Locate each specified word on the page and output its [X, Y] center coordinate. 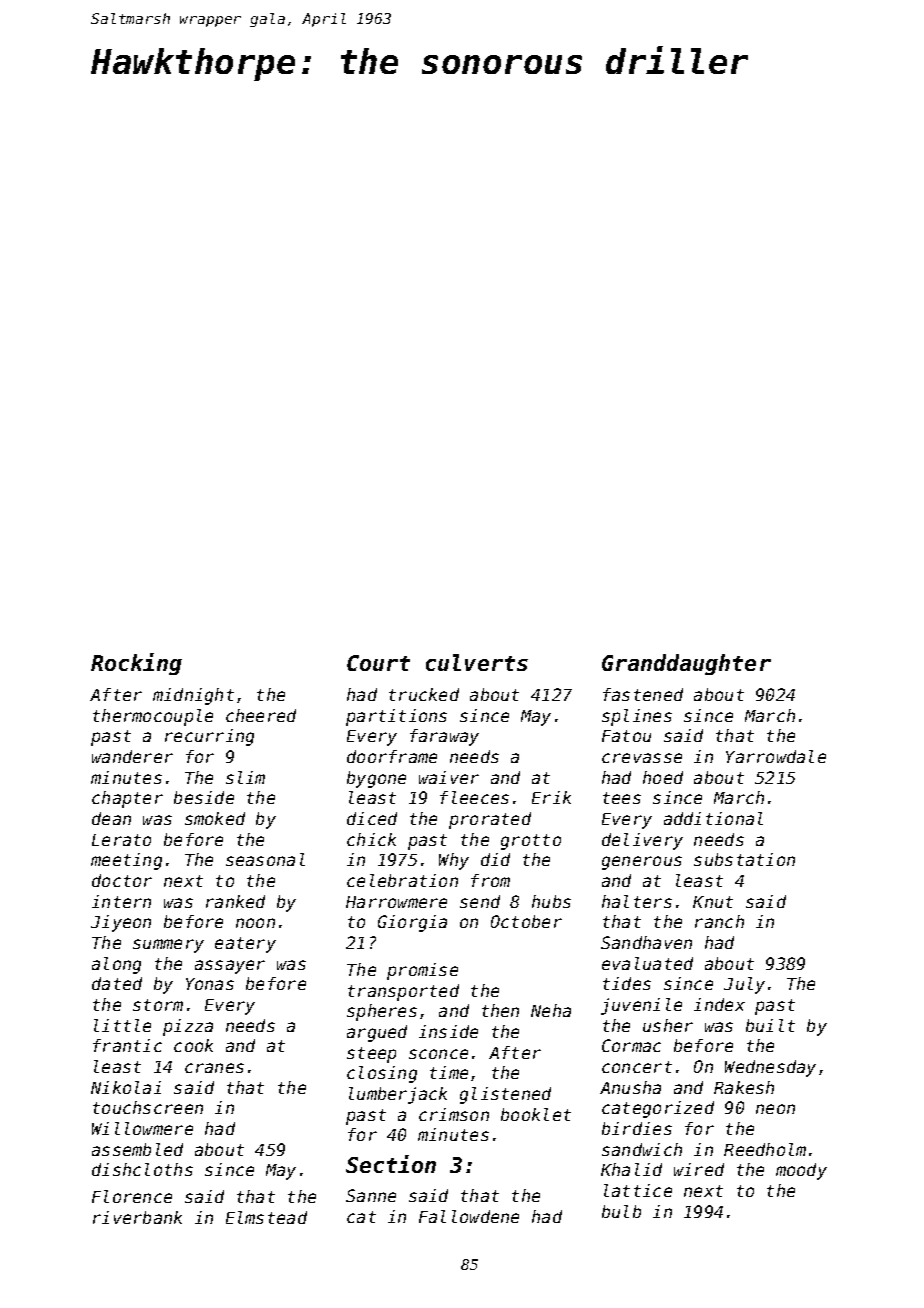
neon [775, 1109]
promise [422, 971]
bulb [621, 1211]
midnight [193, 696]
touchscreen [148, 1107]
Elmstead [266, 1217]
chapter [127, 799]
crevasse [642, 758]
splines [637, 717]
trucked [424, 694]
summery [168, 946]
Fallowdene [469, 1216]
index [719, 1004]
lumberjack [398, 1095]
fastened [643, 694]
